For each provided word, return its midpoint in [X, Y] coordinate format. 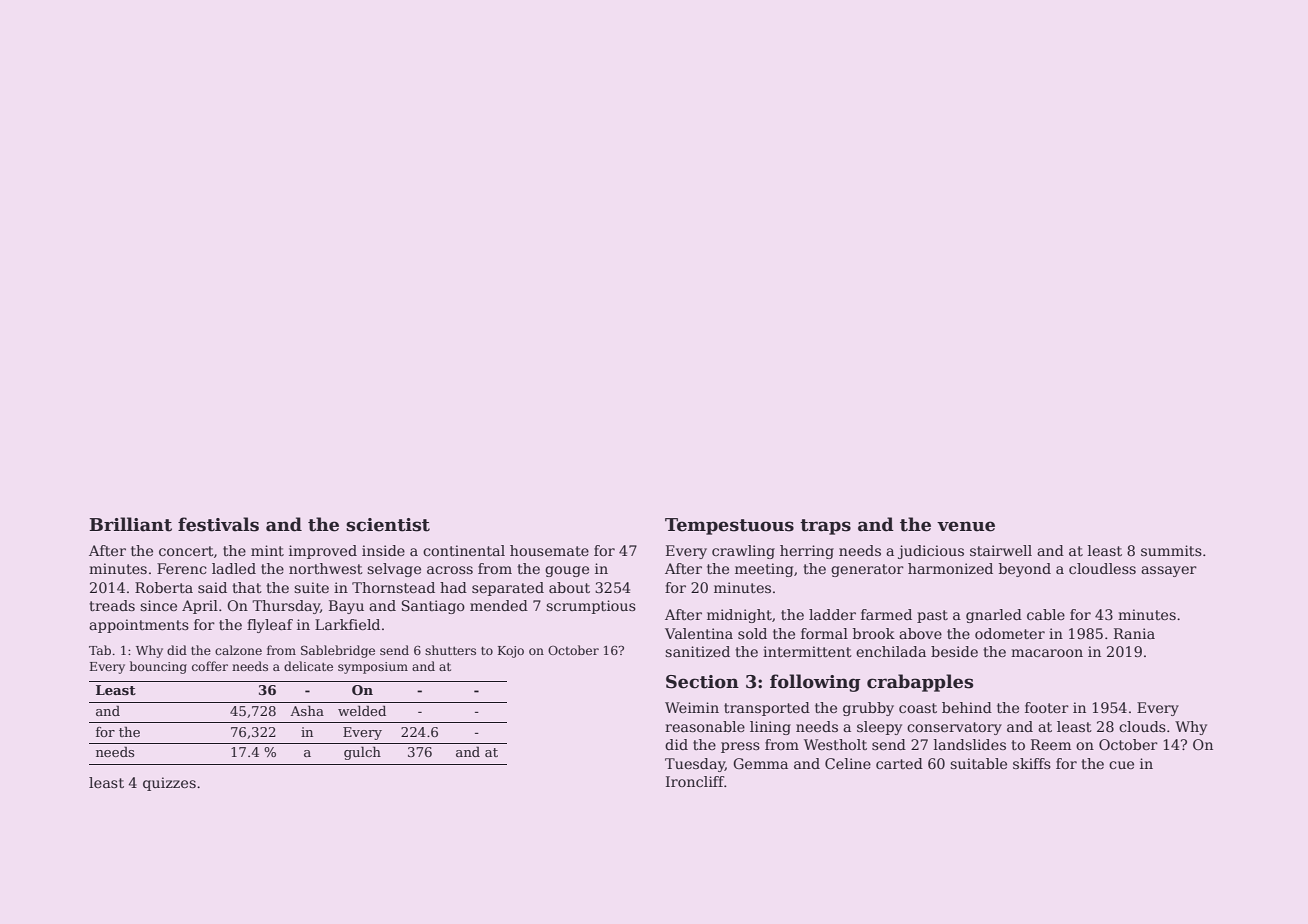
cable [1046, 614]
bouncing [158, 667]
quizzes [169, 784]
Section [702, 682]
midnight [739, 616]
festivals [218, 524]
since [158, 605]
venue [966, 526]
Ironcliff [695, 781]
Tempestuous [729, 526]
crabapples [920, 683]
